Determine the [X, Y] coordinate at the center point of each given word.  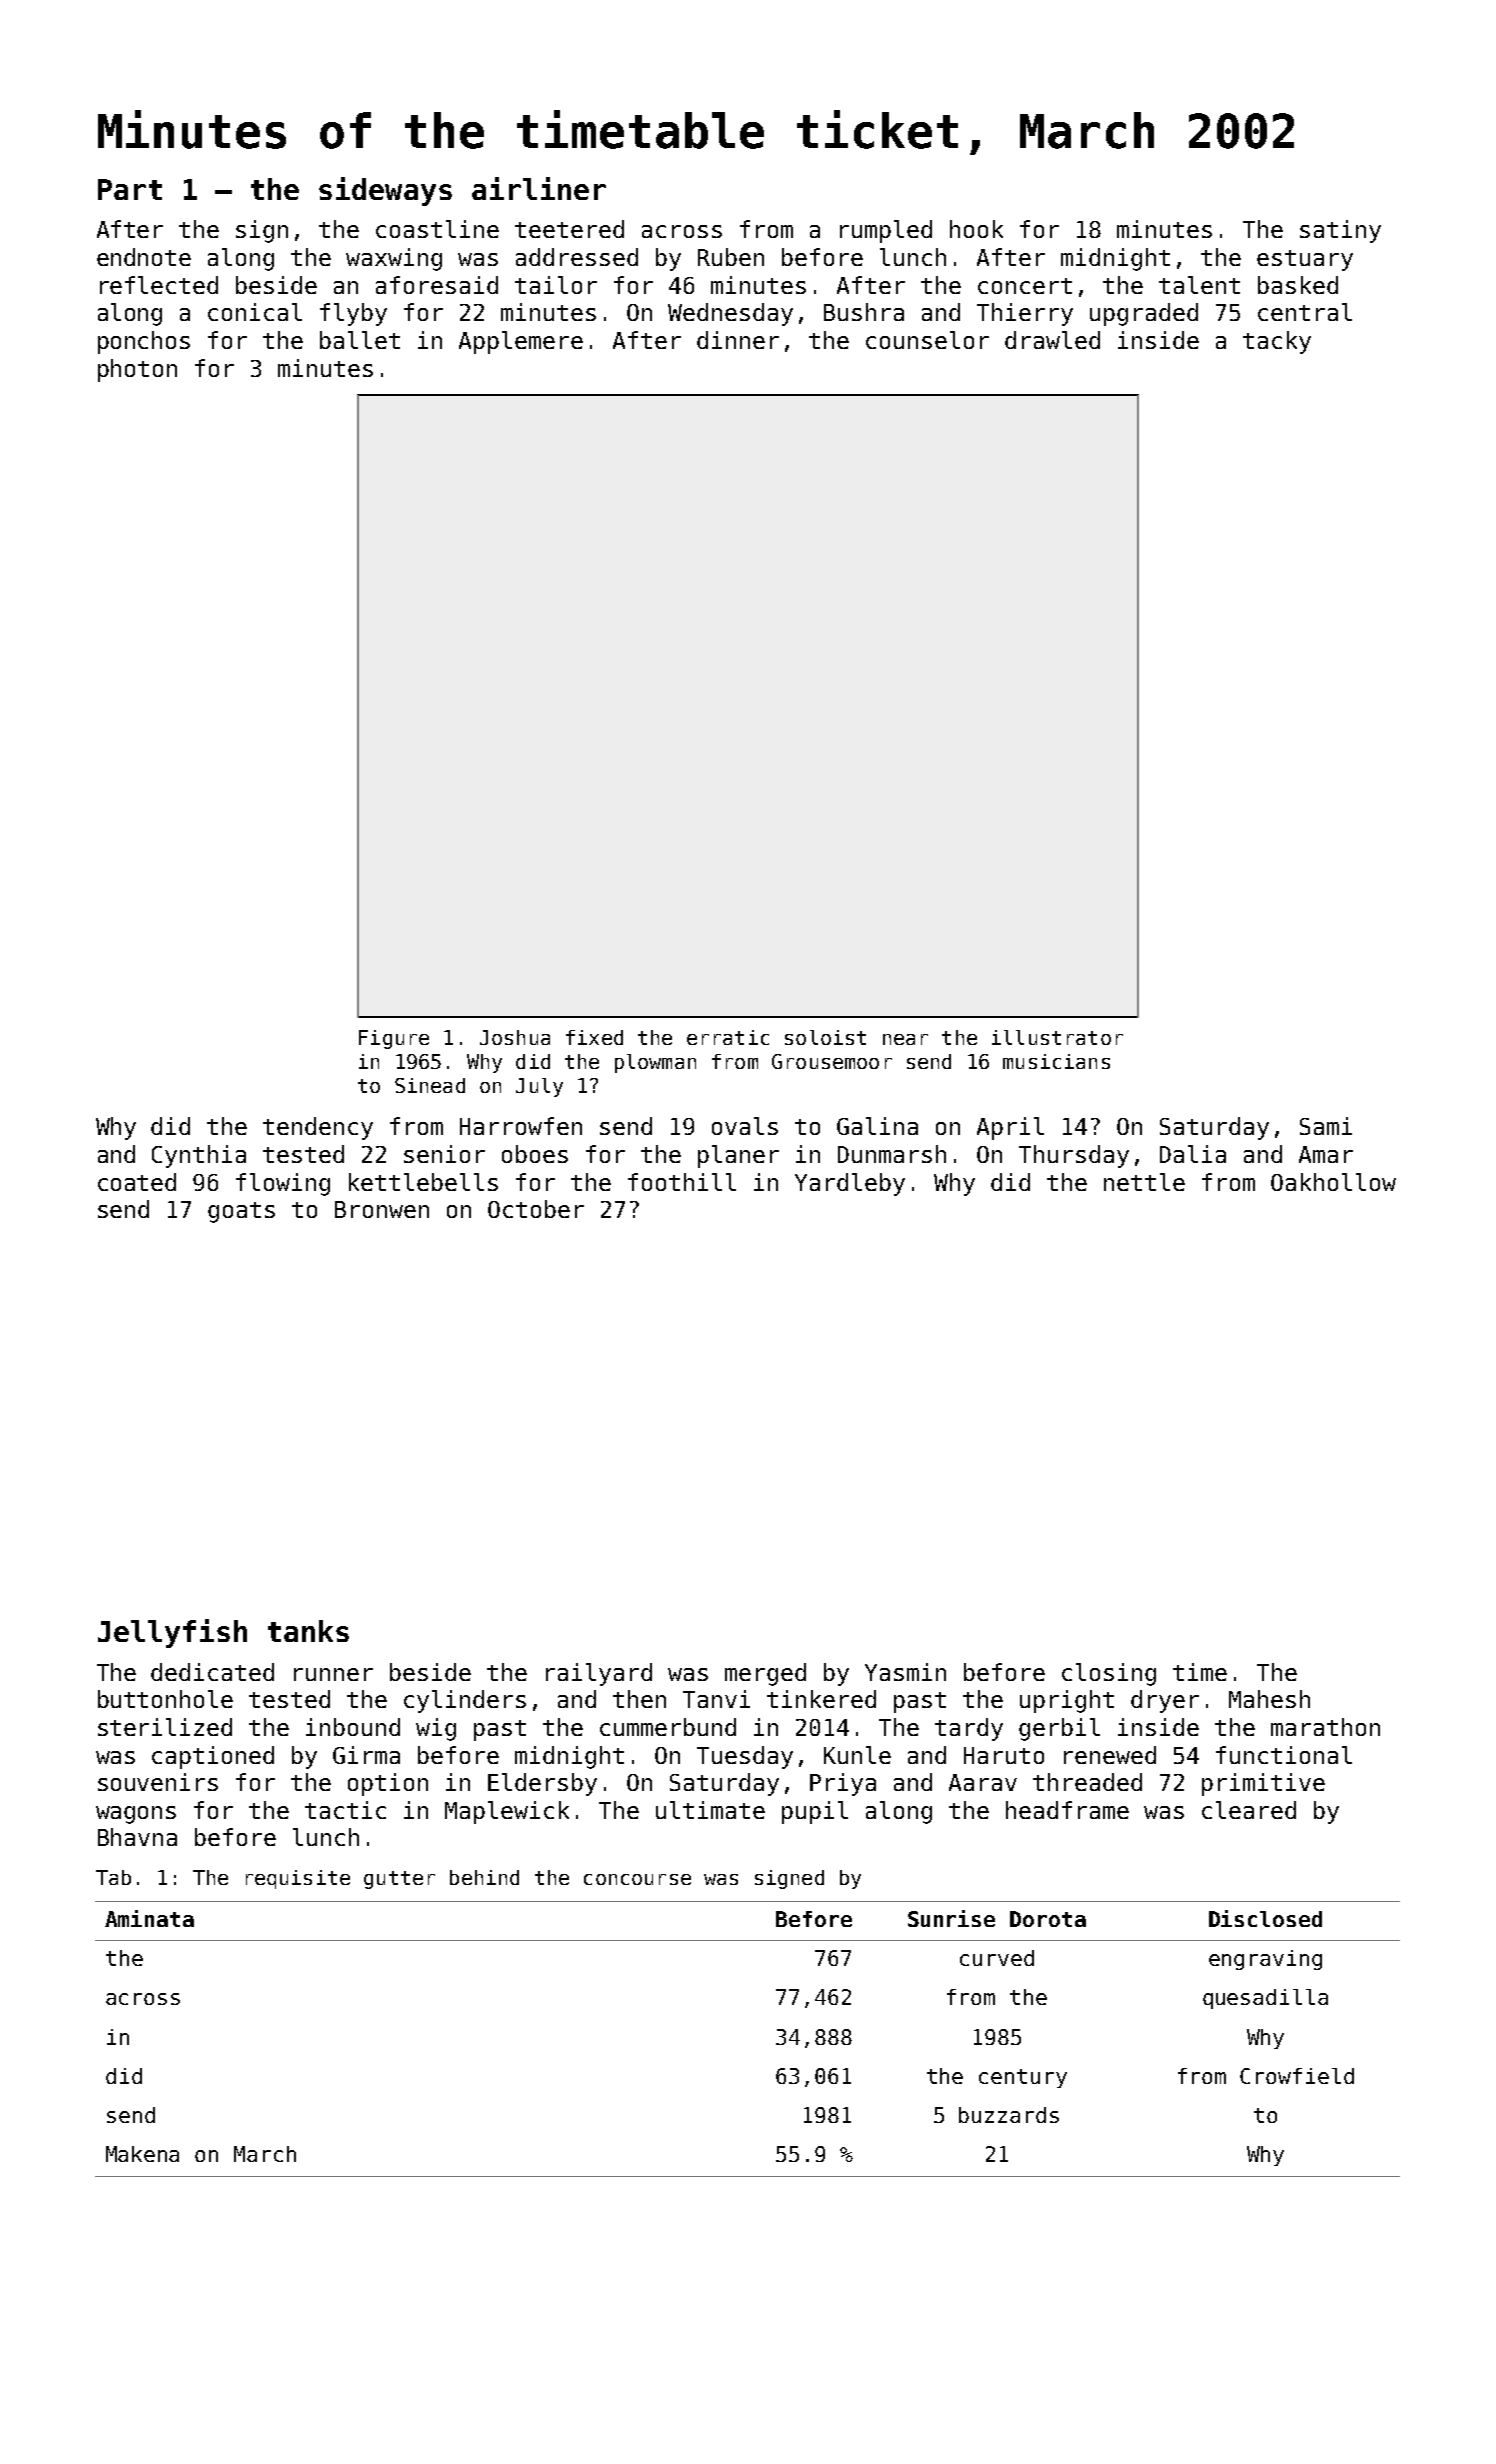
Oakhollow [1333, 1182]
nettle [1144, 1182]
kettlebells [423, 1182]
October [536, 1209]
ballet [360, 340]
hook [976, 229]
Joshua [515, 1037]
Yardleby [850, 1184]
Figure [394, 1039]
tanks [308, 1631]
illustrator [1057, 1037]
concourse [637, 1879]
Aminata [149, 1918]
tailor [556, 285]
